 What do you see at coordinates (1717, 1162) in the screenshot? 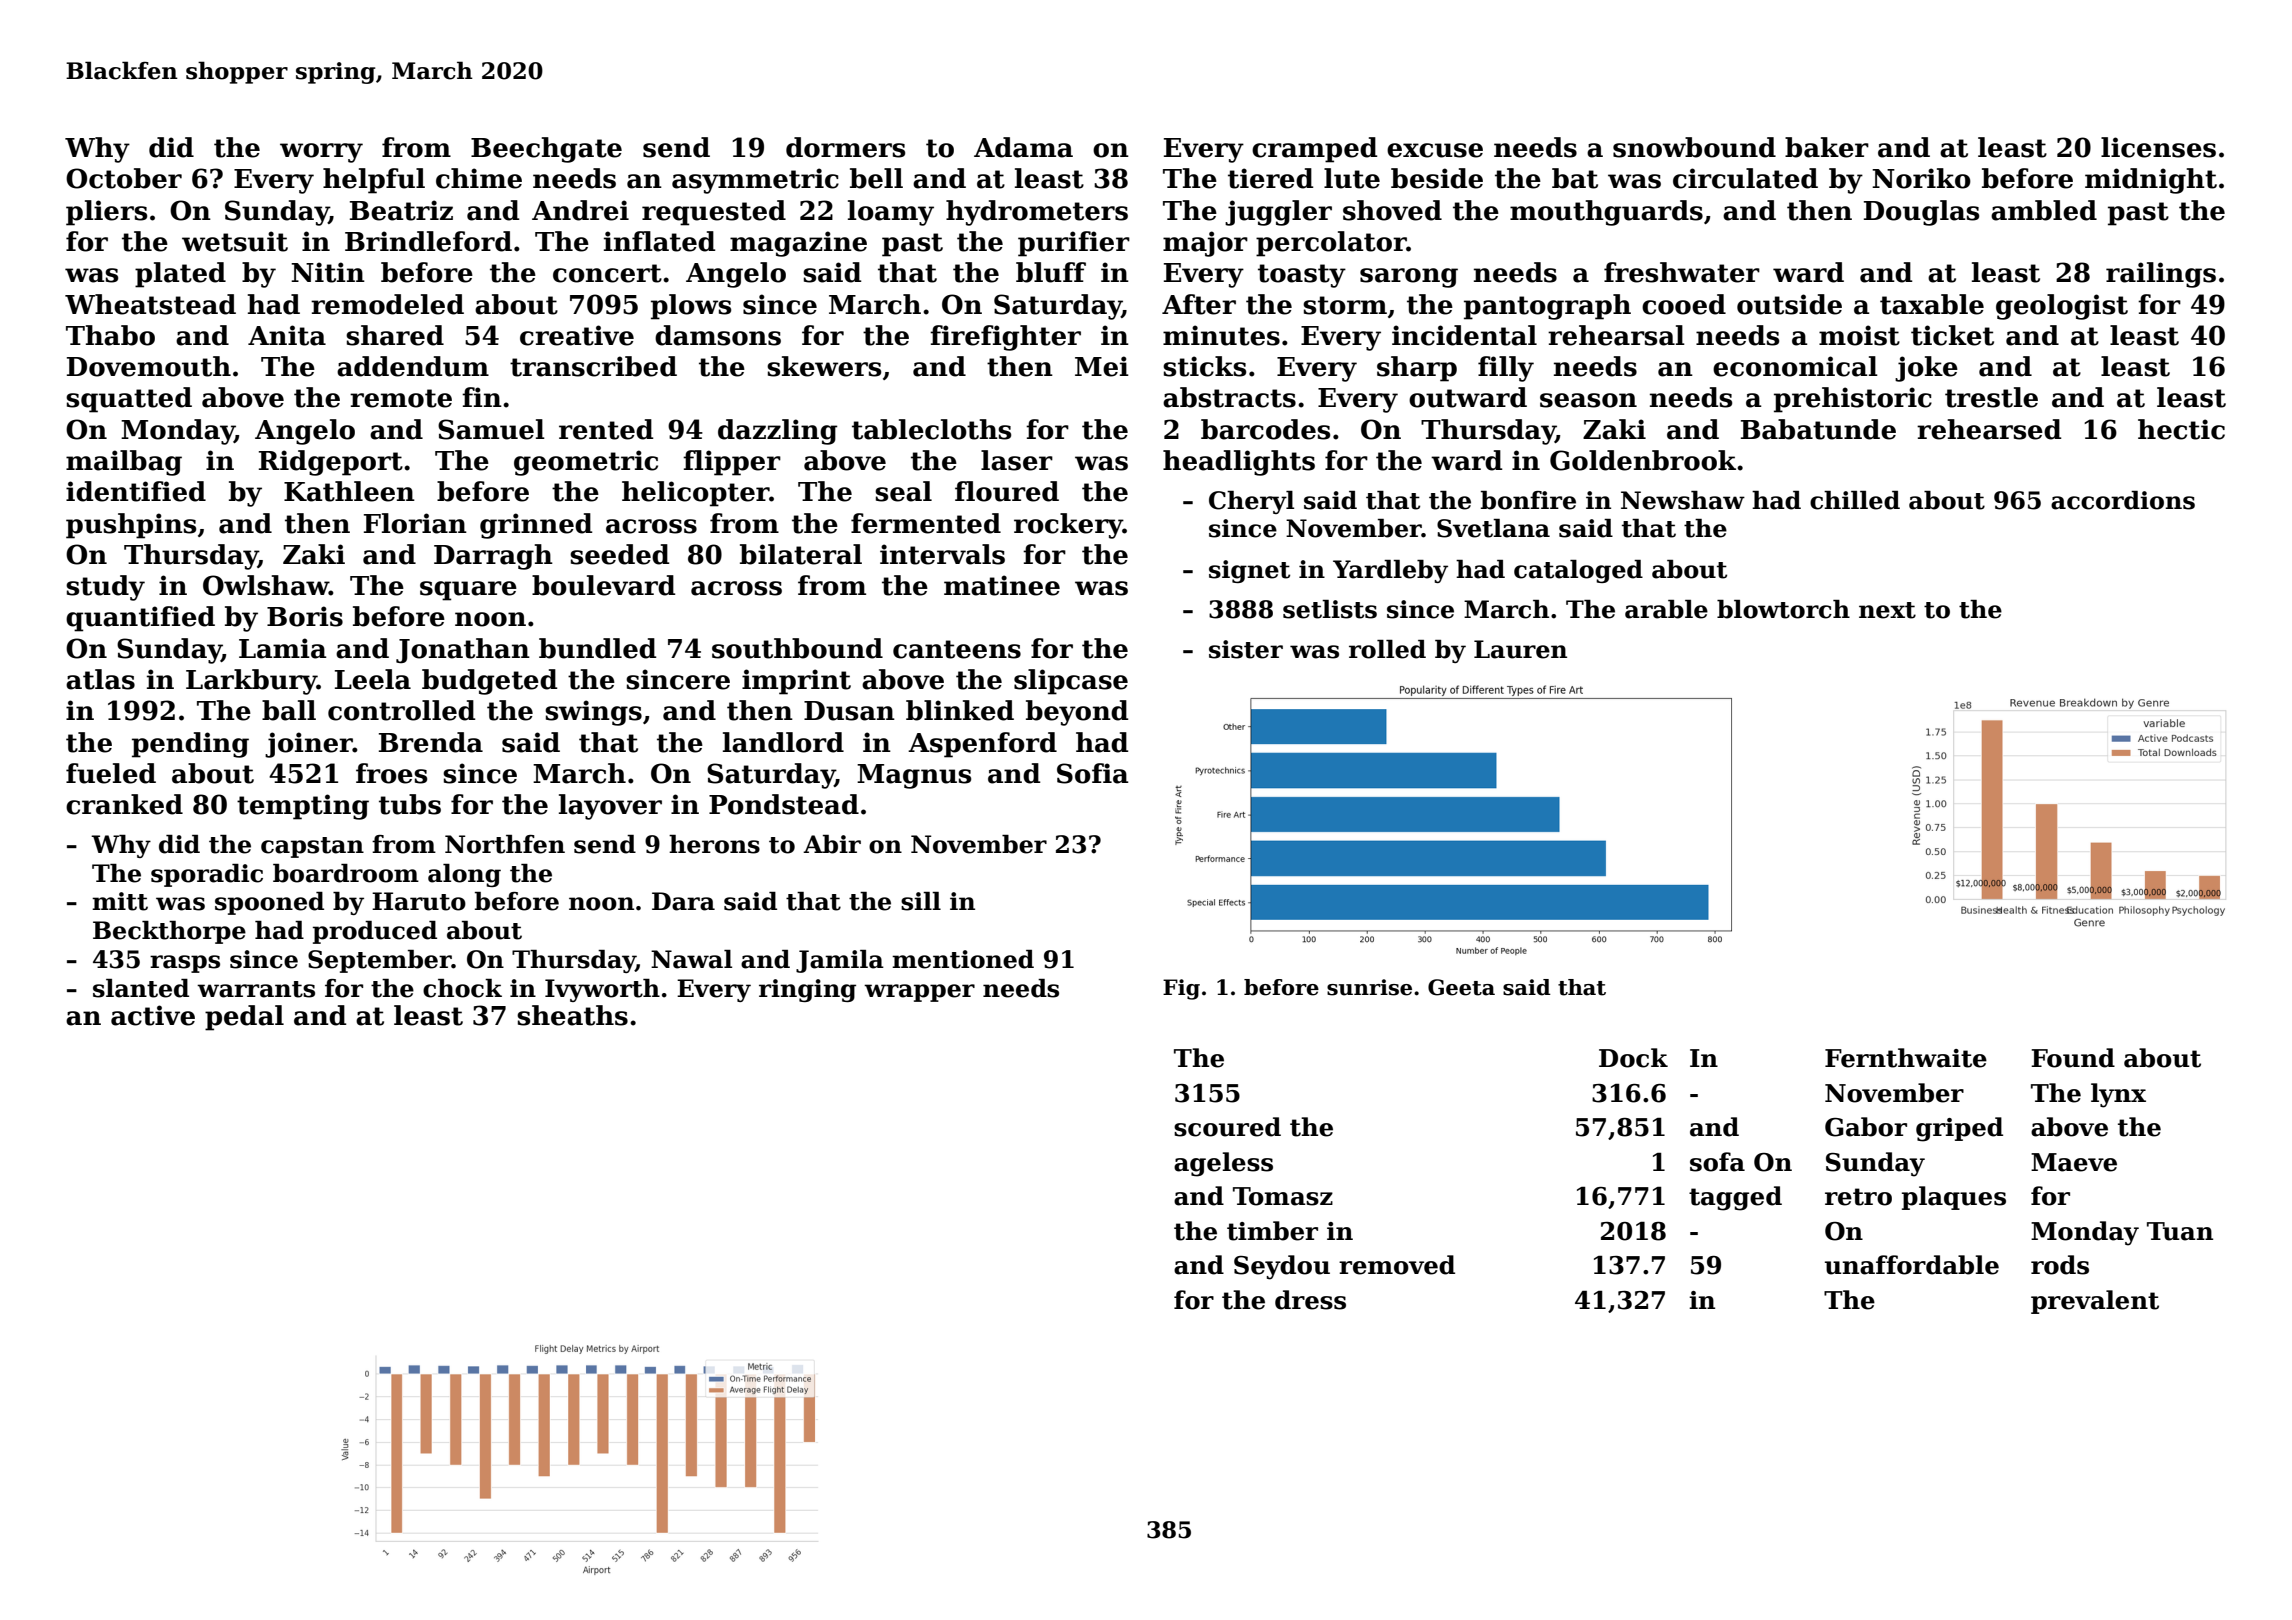
I see `sofa` at bounding box center [1717, 1162].
